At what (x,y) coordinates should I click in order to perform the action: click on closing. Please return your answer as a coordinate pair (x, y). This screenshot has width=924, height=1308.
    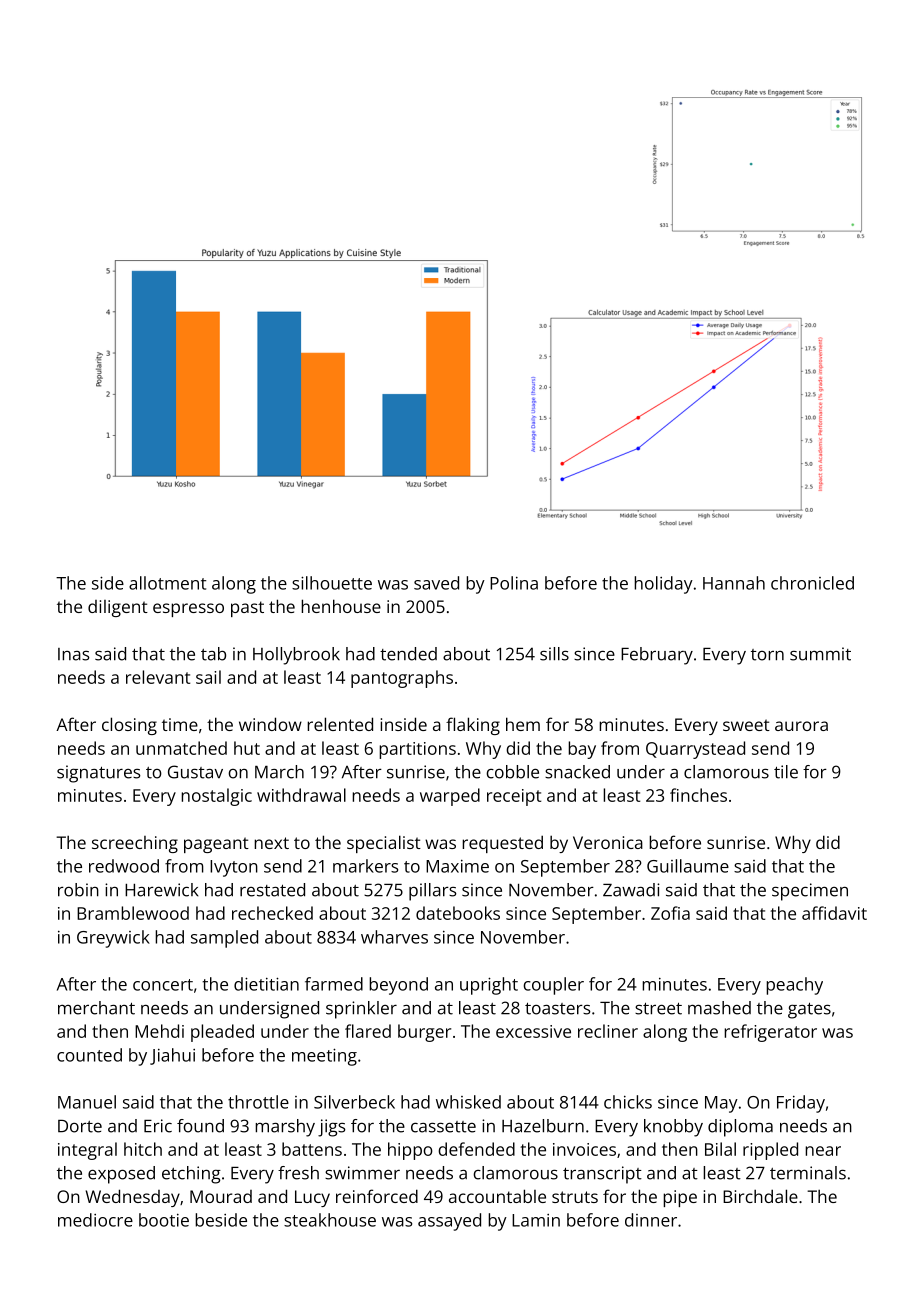
    Looking at the image, I should click on (129, 726).
